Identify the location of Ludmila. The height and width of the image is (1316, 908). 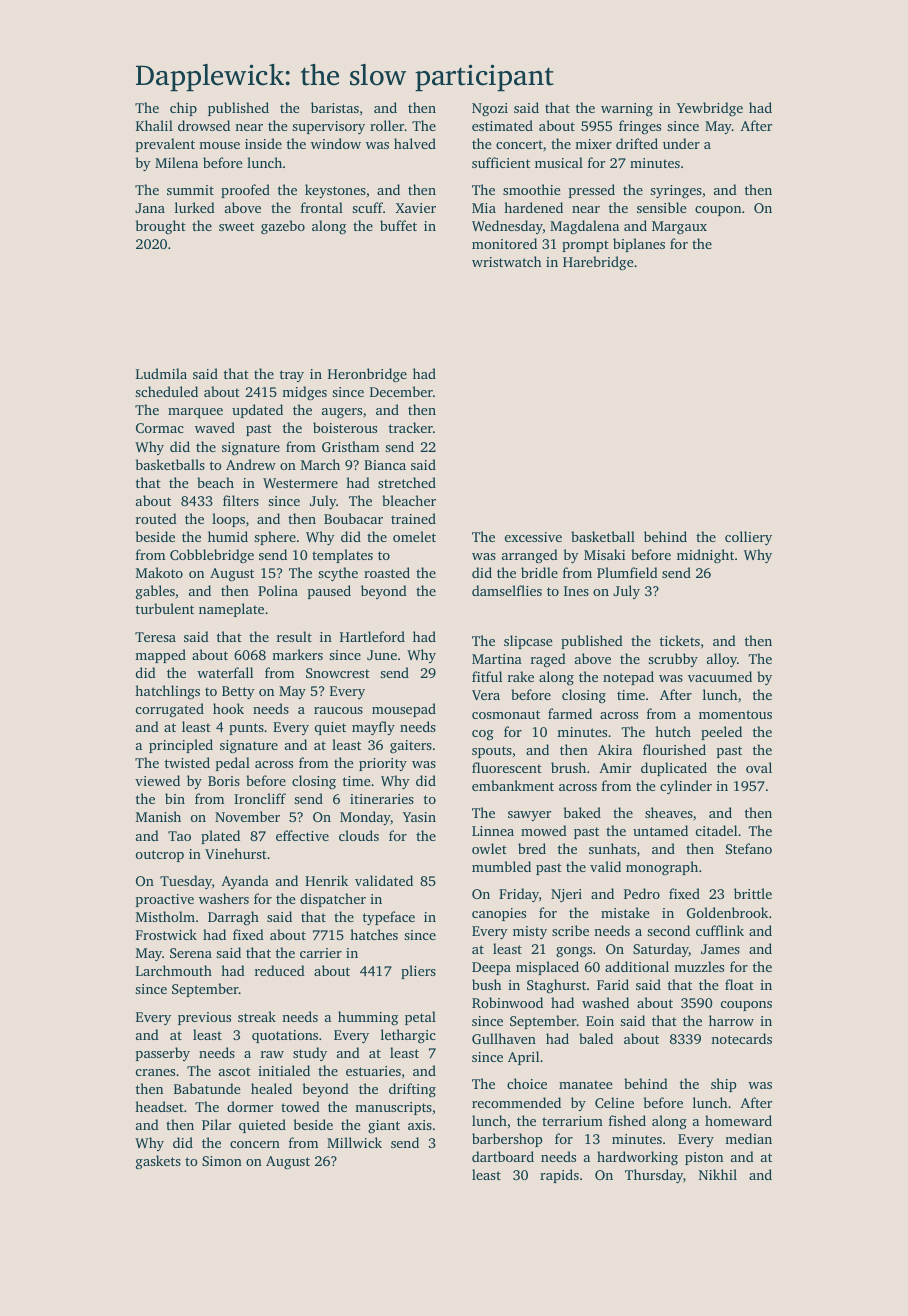
(161, 373).
